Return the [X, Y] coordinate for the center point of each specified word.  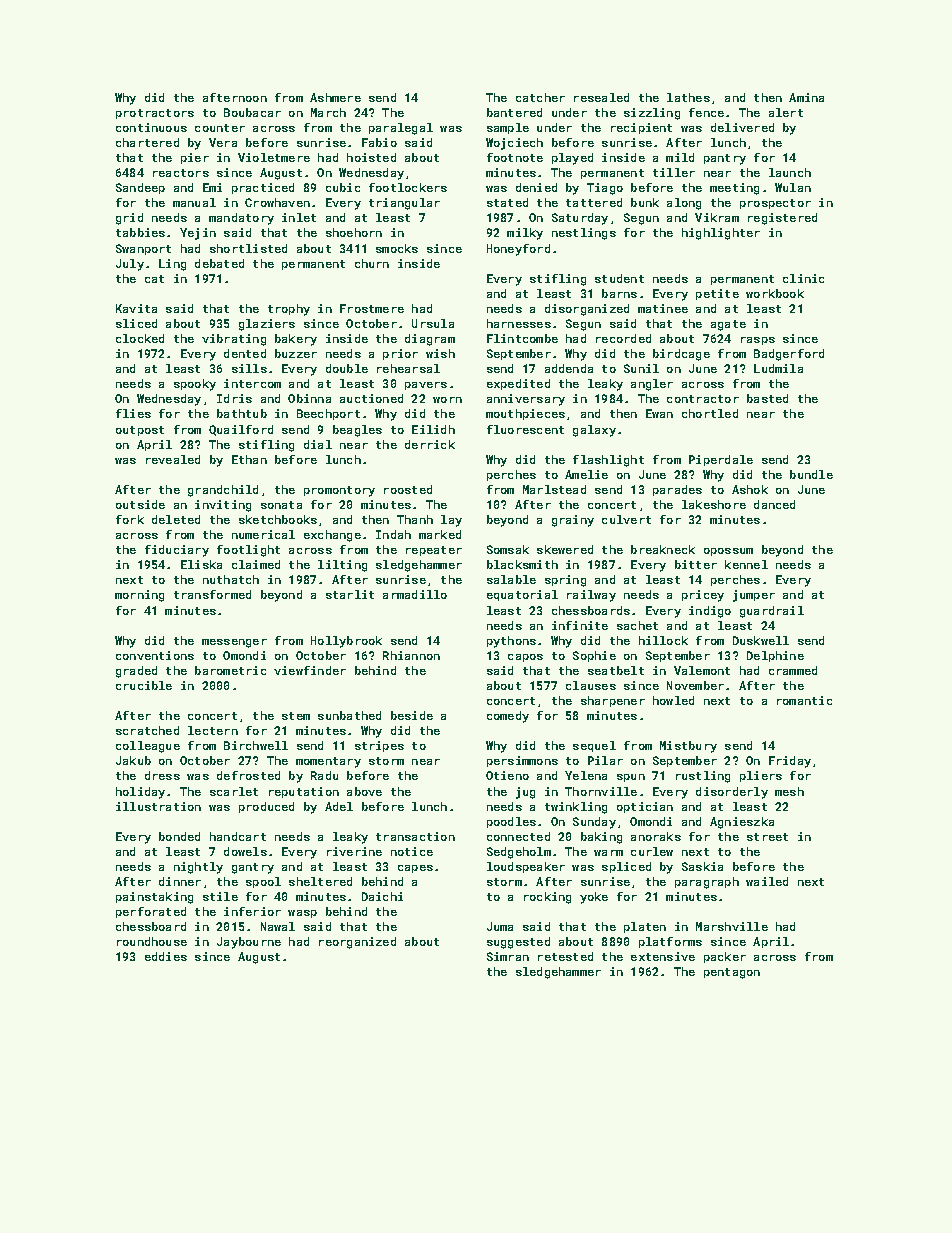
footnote [515, 157]
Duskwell [761, 640]
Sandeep [140, 188]
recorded [623, 338]
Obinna [309, 398]
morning [139, 596]
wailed [767, 881]
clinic [803, 278]
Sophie [594, 656]
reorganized [357, 943]
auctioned [371, 398]
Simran [508, 956]
